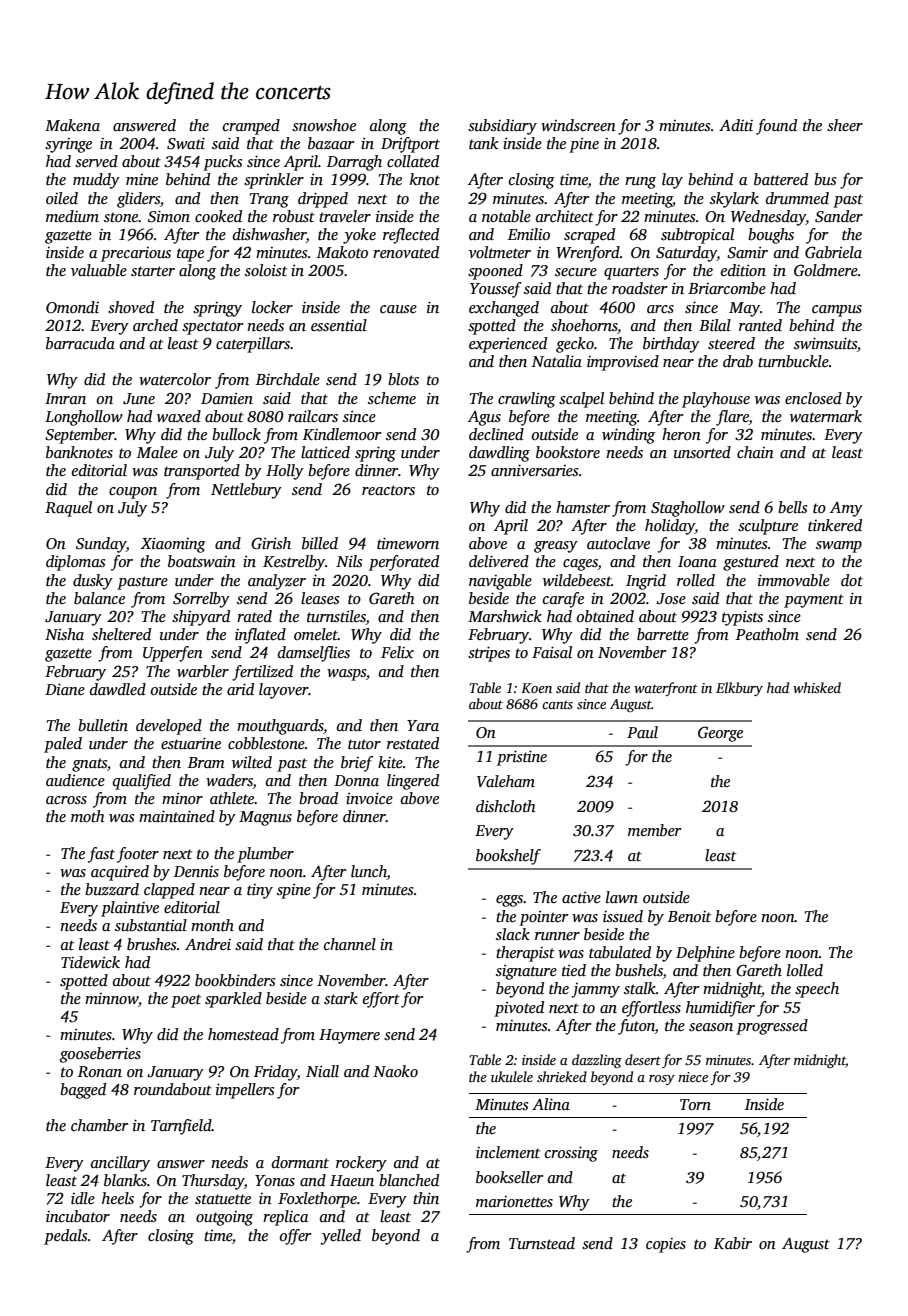  I want to click on marionettes, so click(514, 1201).
